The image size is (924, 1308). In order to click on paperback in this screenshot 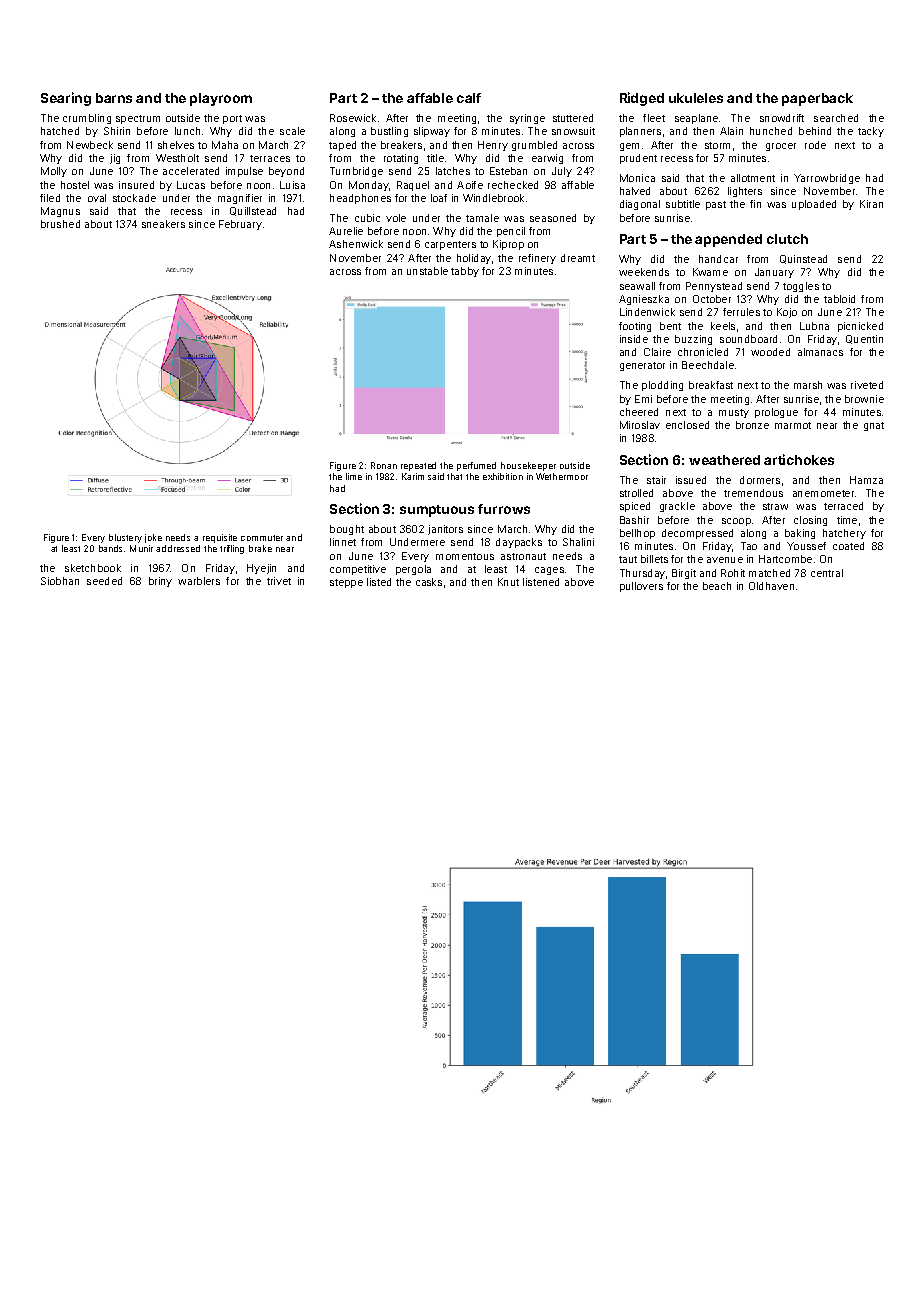, I will do `click(817, 99)`.
